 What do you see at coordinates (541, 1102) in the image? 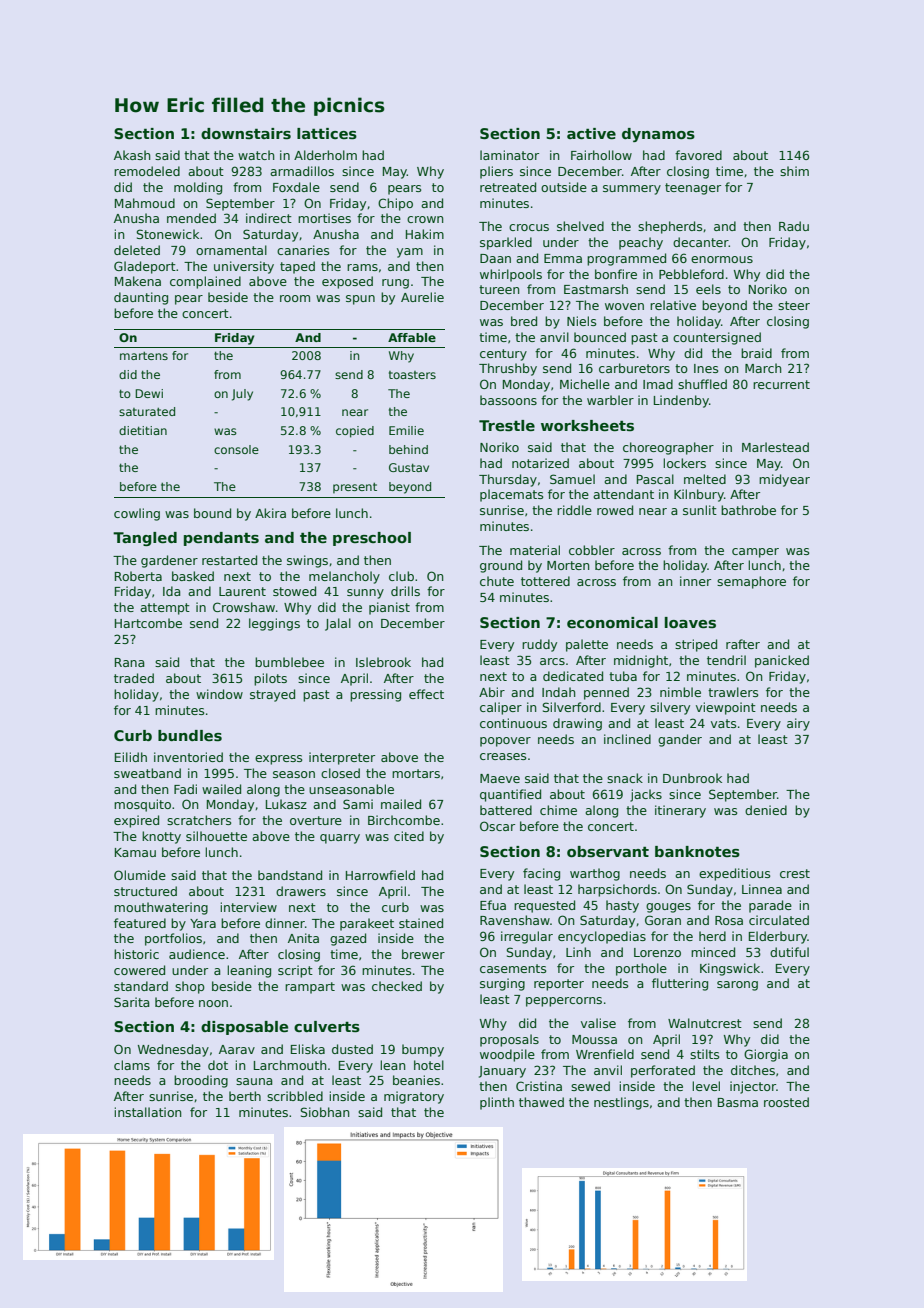
I see `thawed` at bounding box center [541, 1102].
